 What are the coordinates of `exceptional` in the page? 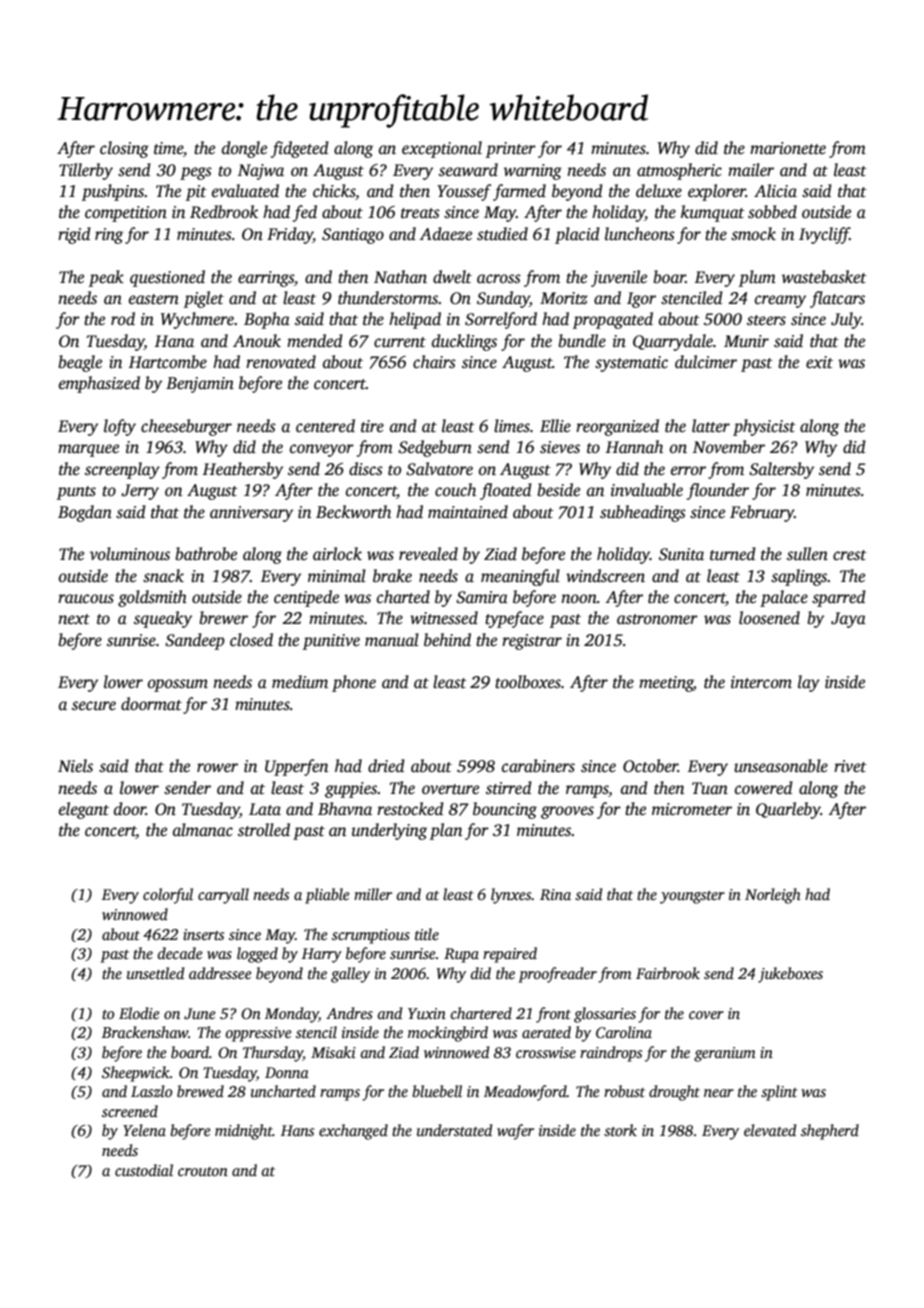 It's located at (442, 149).
